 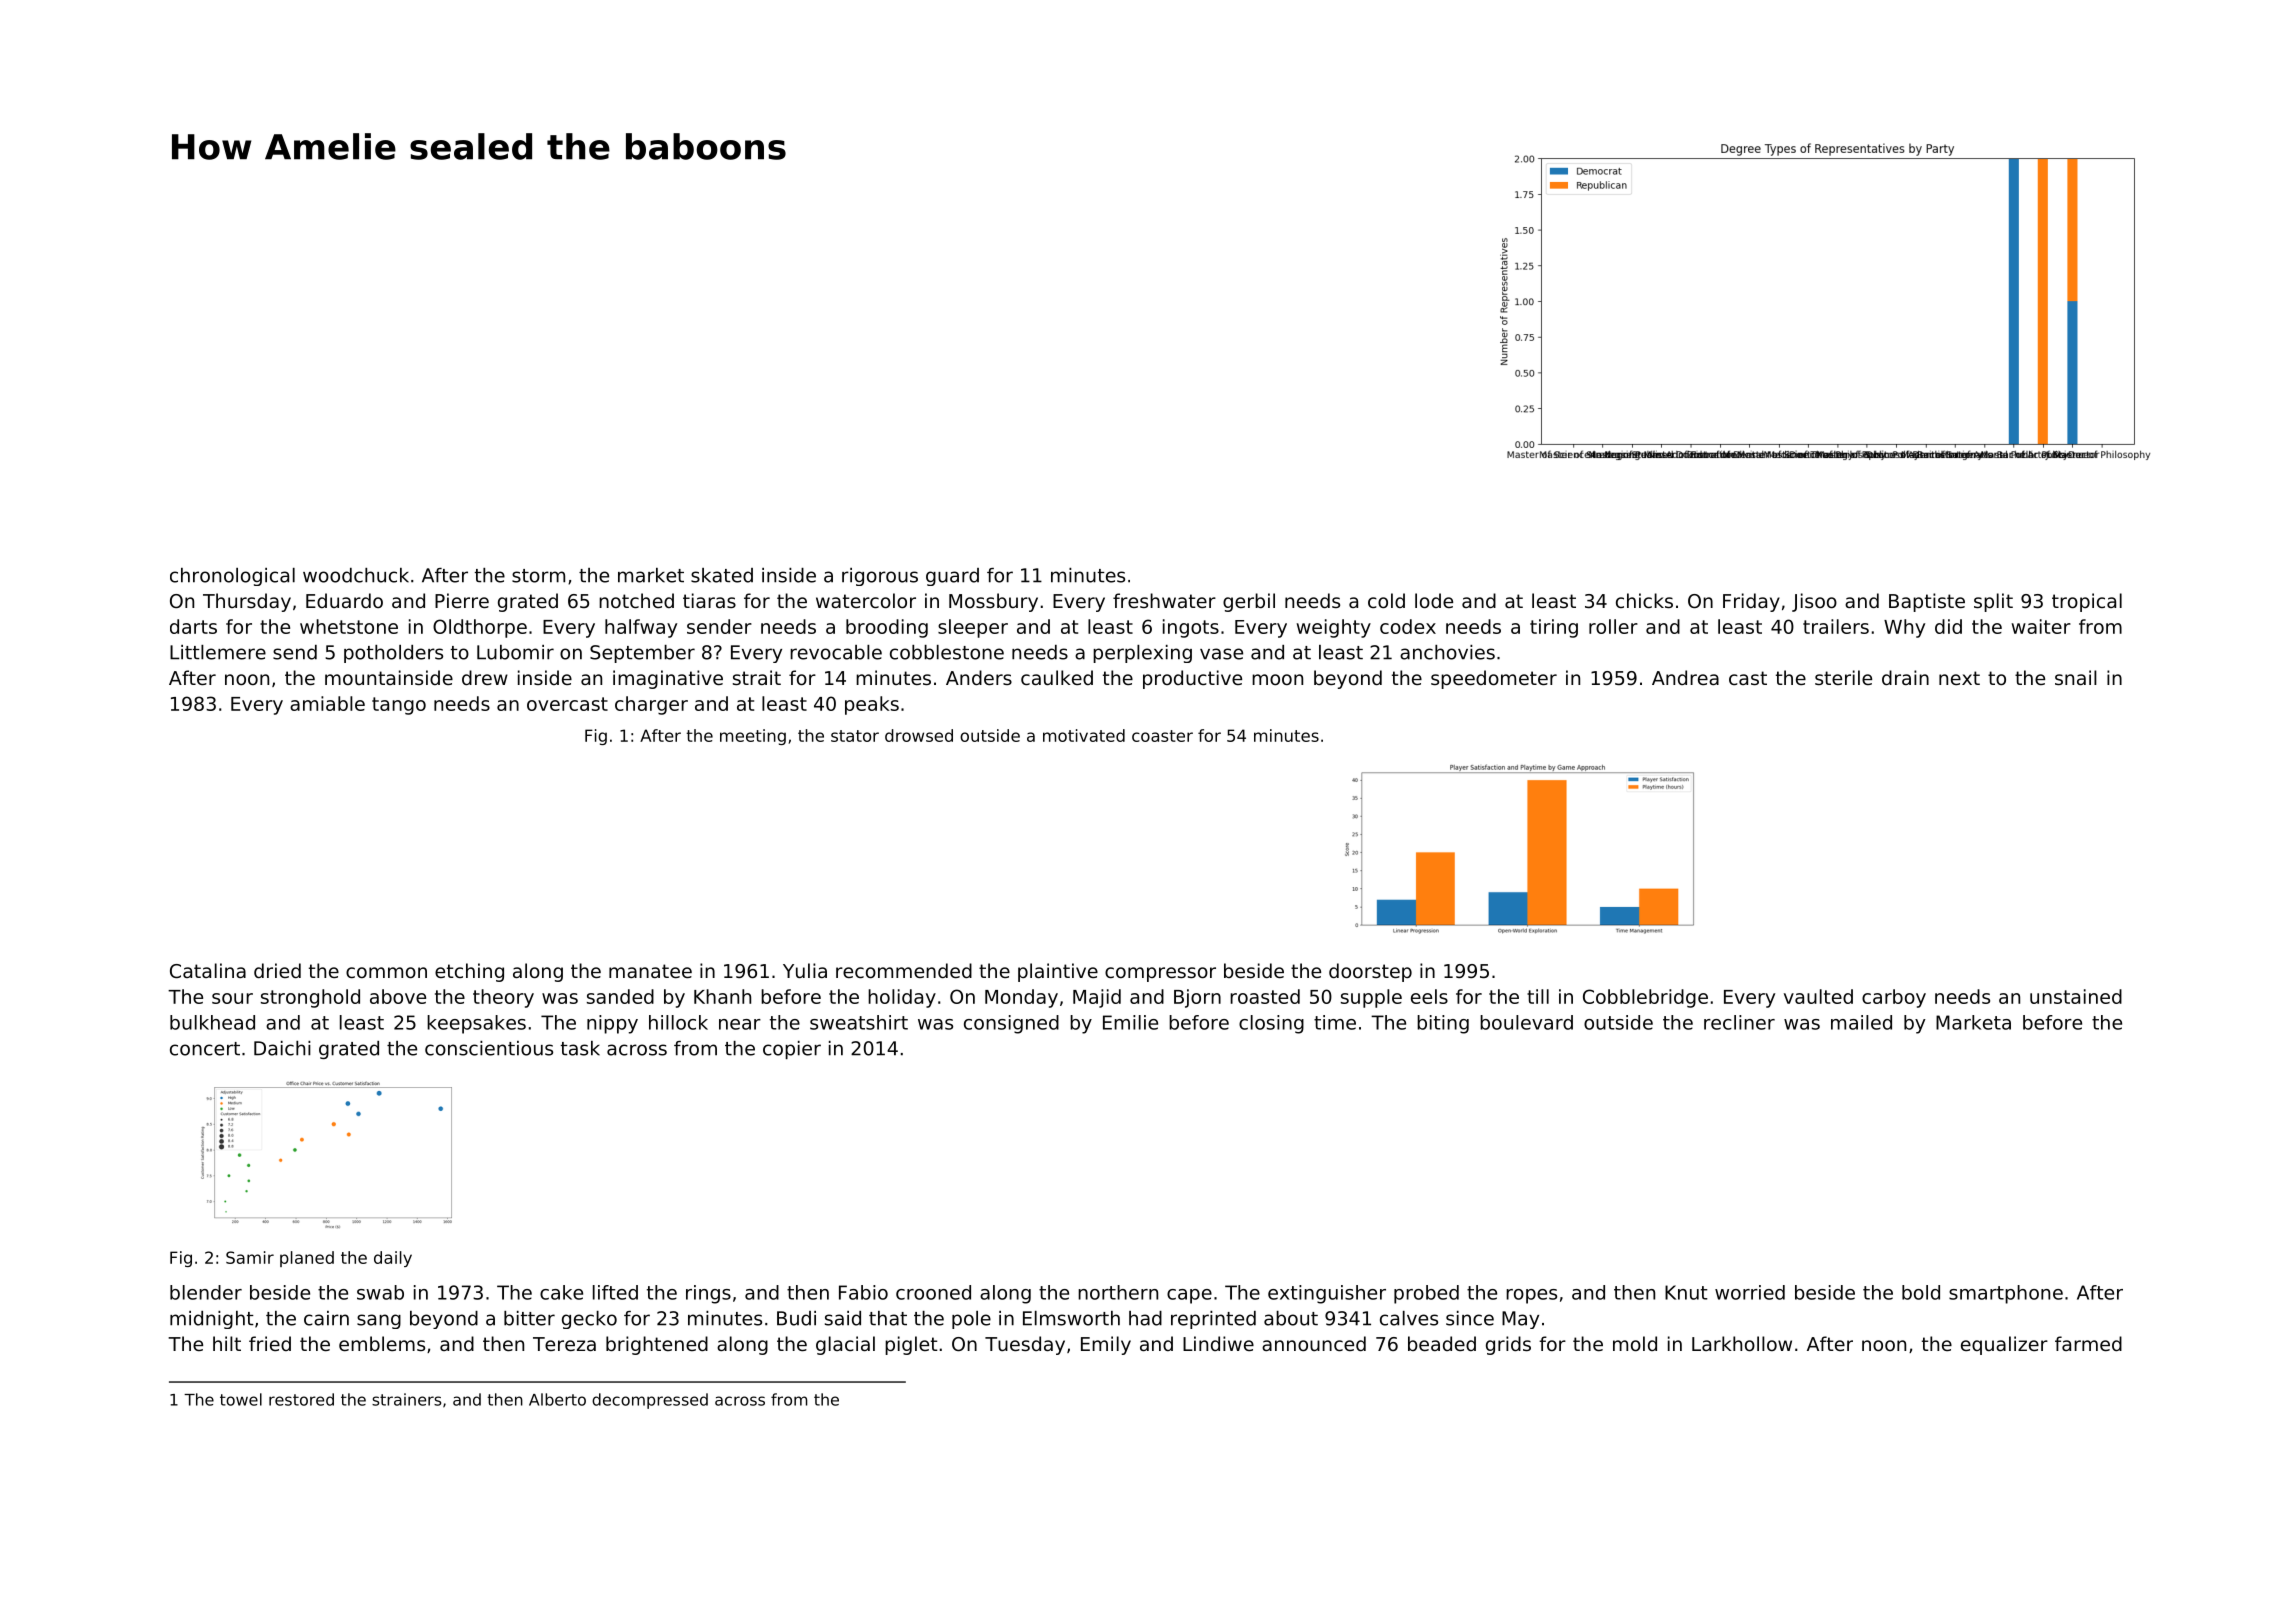 What do you see at coordinates (979, 677) in the page?
I see `Anders` at bounding box center [979, 677].
